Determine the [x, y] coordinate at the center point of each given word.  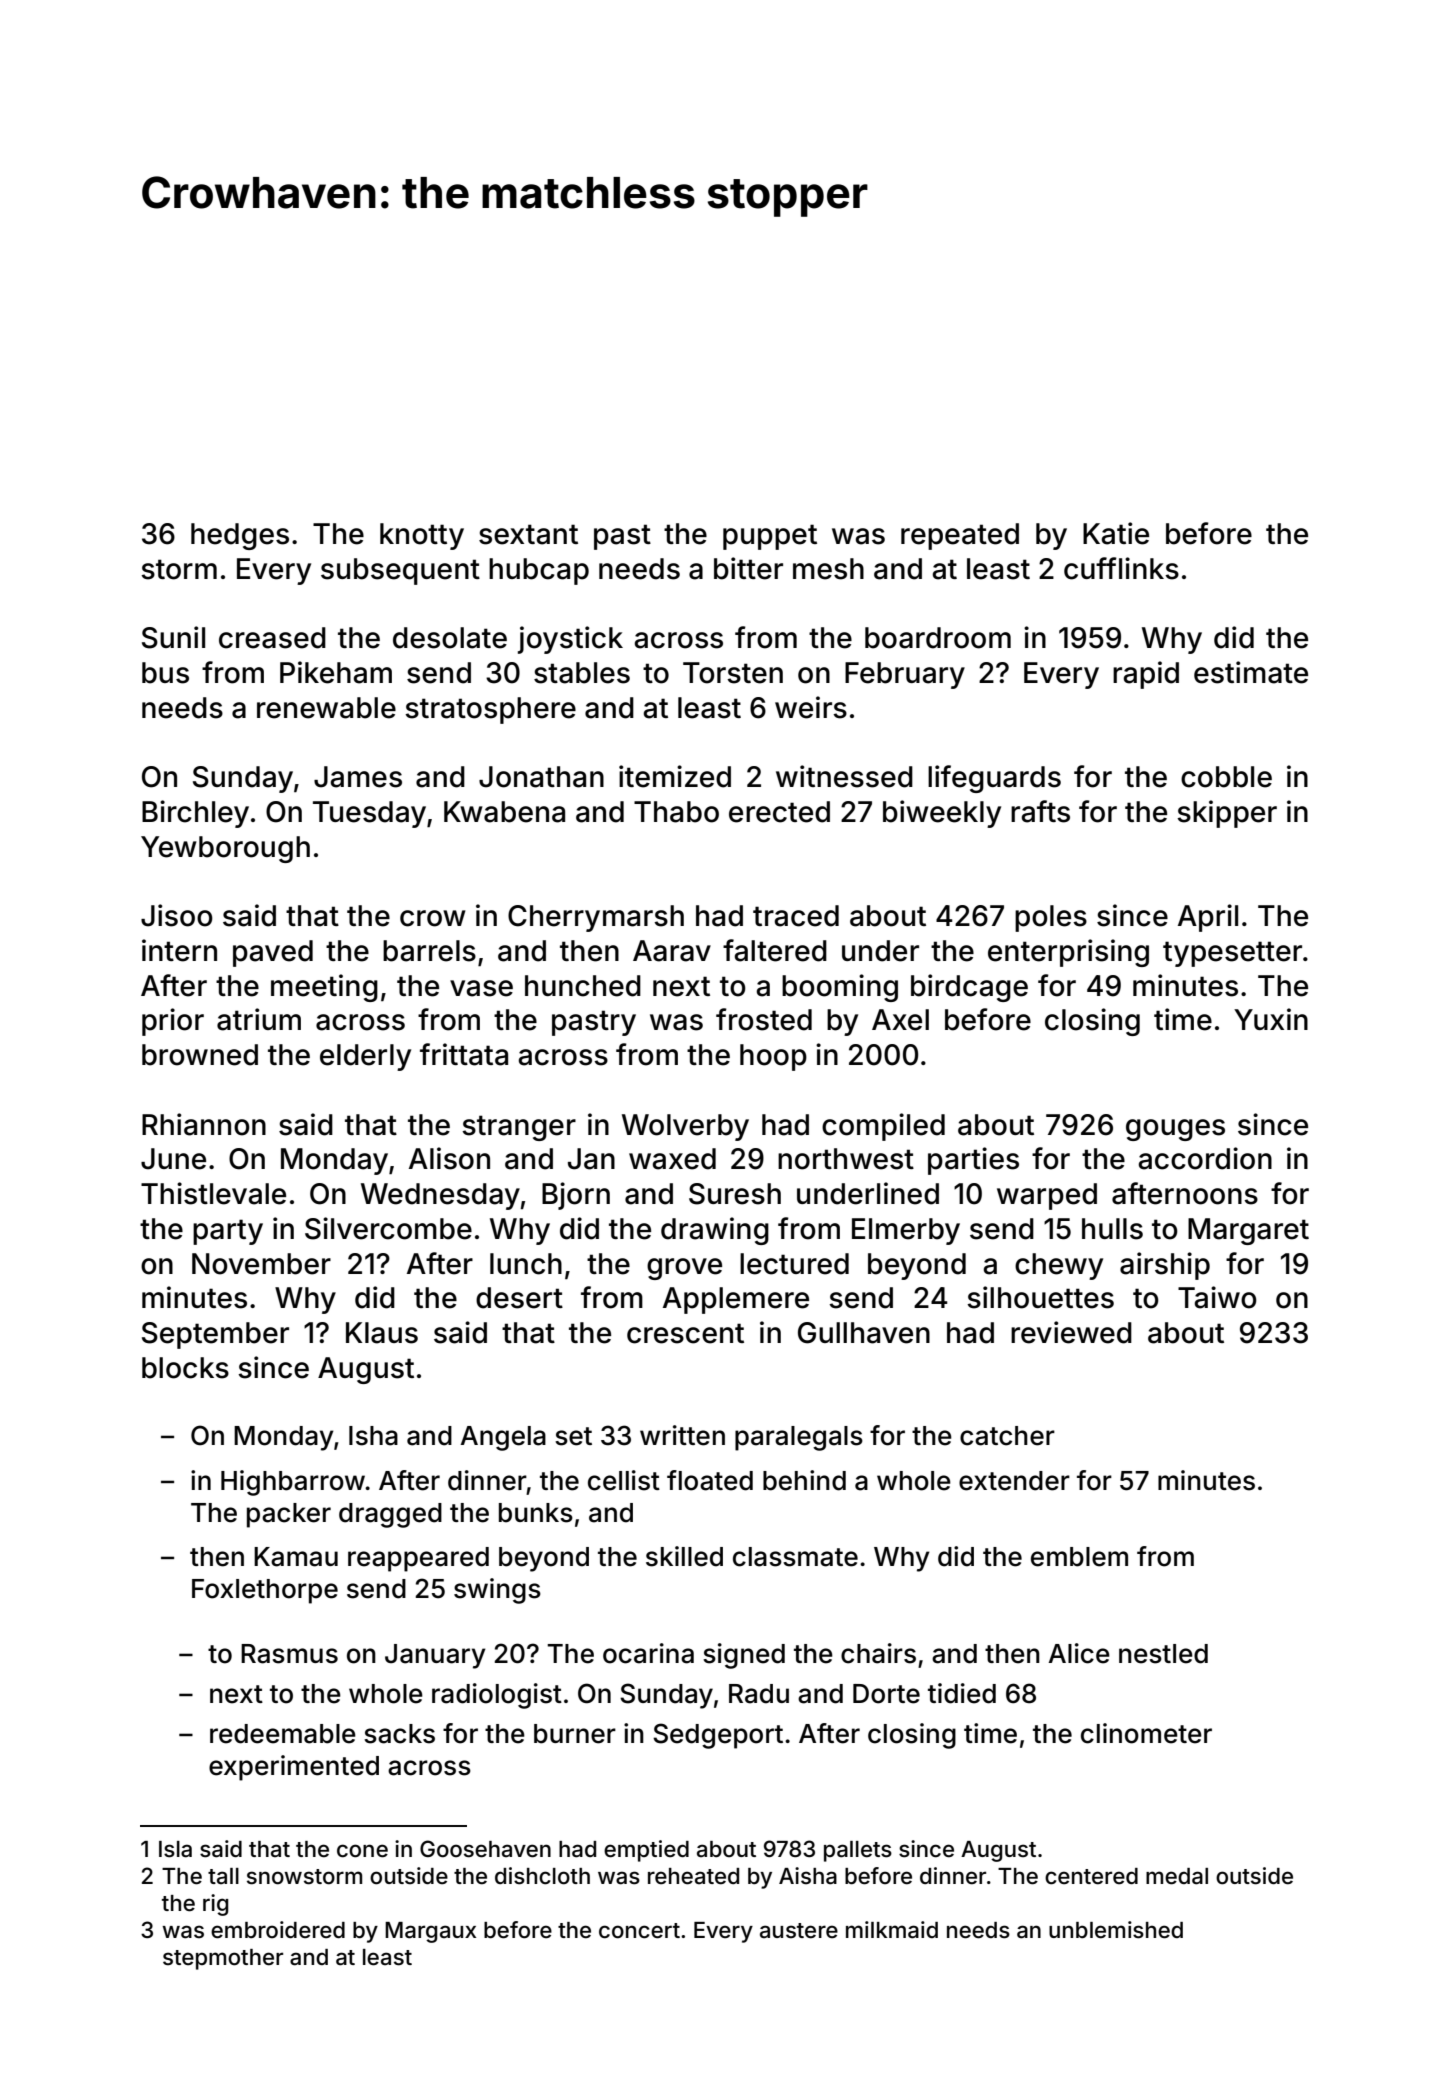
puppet [770, 537]
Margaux [430, 1932]
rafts [1040, 811]
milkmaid [892, 1930]
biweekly [942, 814]
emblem [1079, 1557]
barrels [429, 951]
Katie [1116, 533]
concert [639, 1931]
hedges [240, 536]
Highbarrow [293, 1483]
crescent [685, 1333]
